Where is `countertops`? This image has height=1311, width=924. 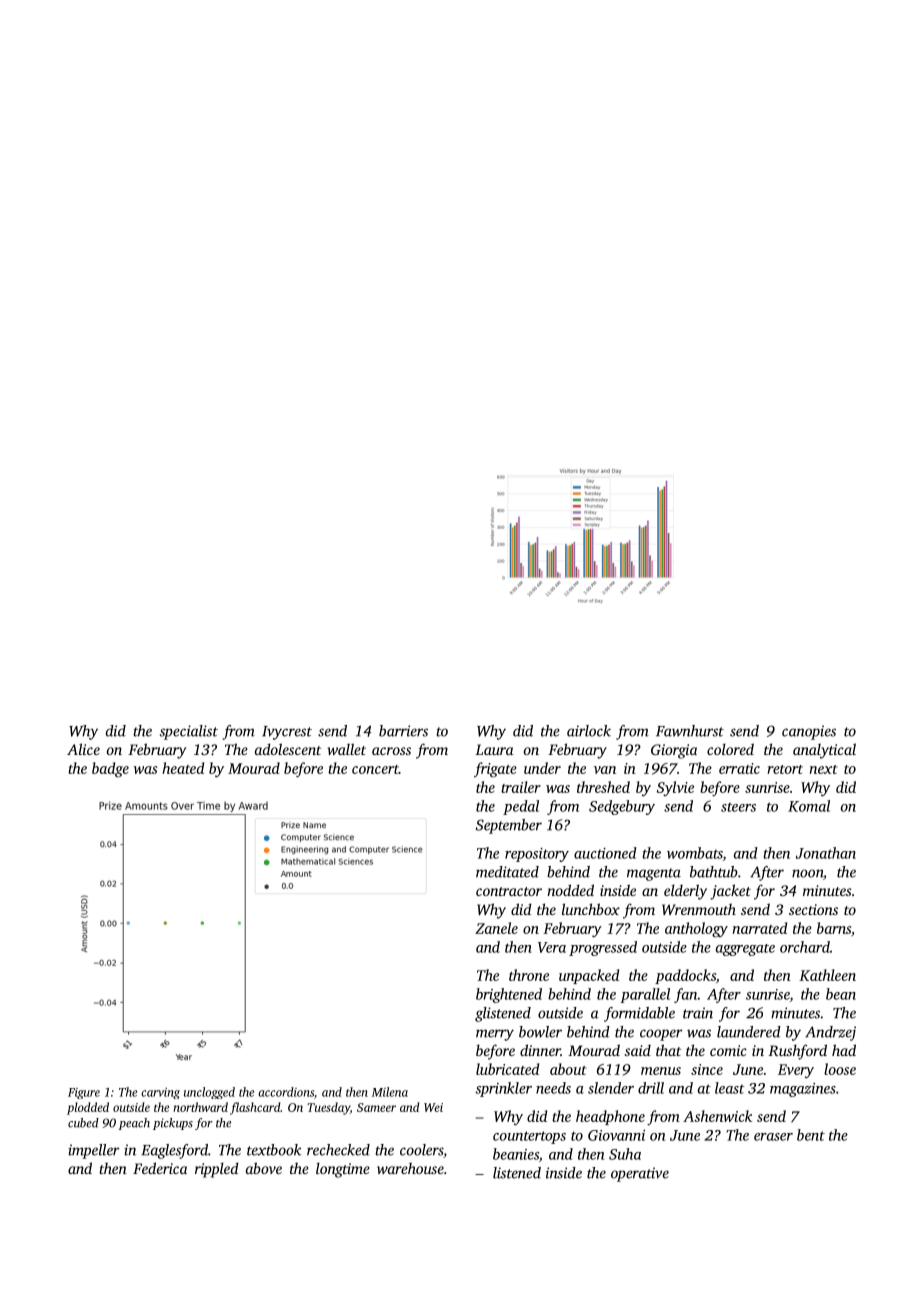
countertops is located at coordinates (529, 1137).
